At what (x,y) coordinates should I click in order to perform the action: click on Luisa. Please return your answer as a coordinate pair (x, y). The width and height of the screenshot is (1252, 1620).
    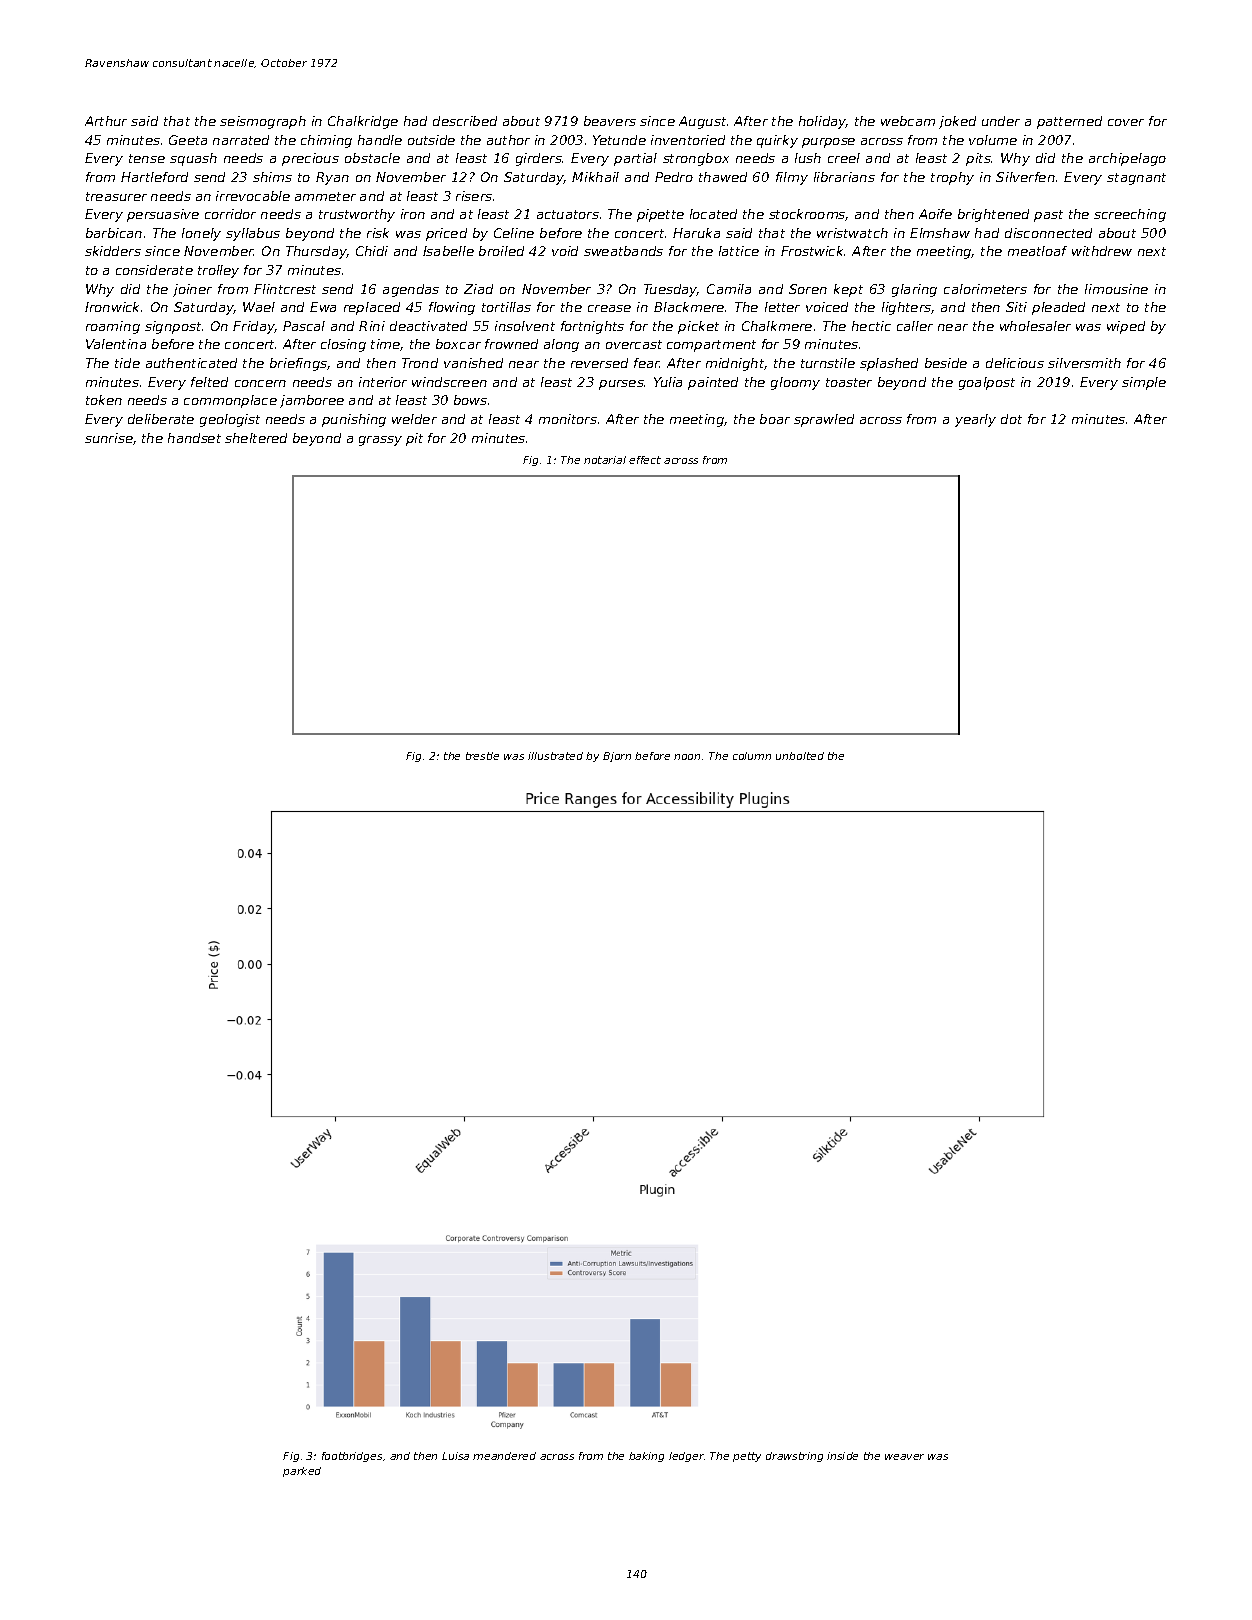
    Looking at the image, I should click on (455, 1456).
